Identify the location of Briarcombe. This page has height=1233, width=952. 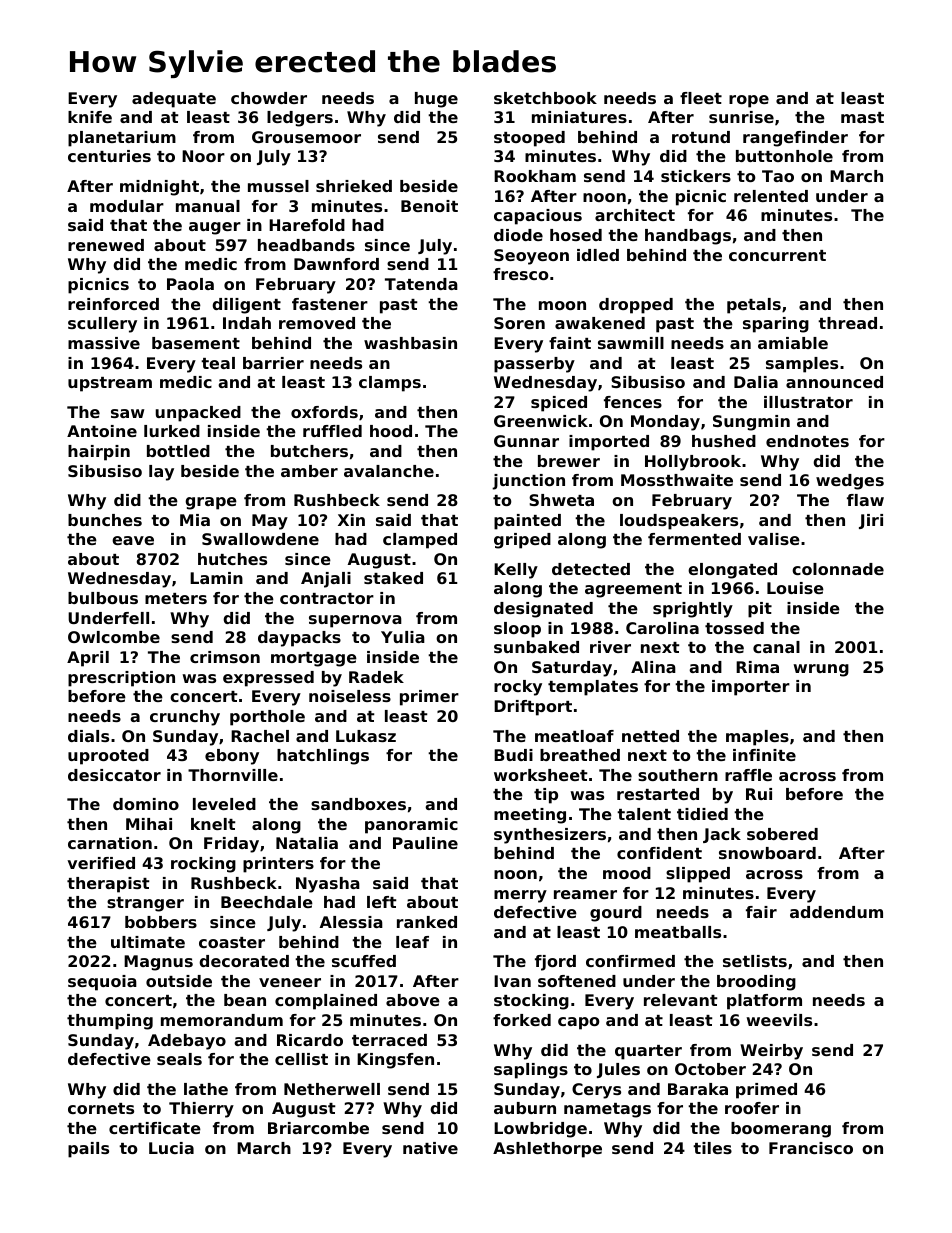
(318, 1128).
